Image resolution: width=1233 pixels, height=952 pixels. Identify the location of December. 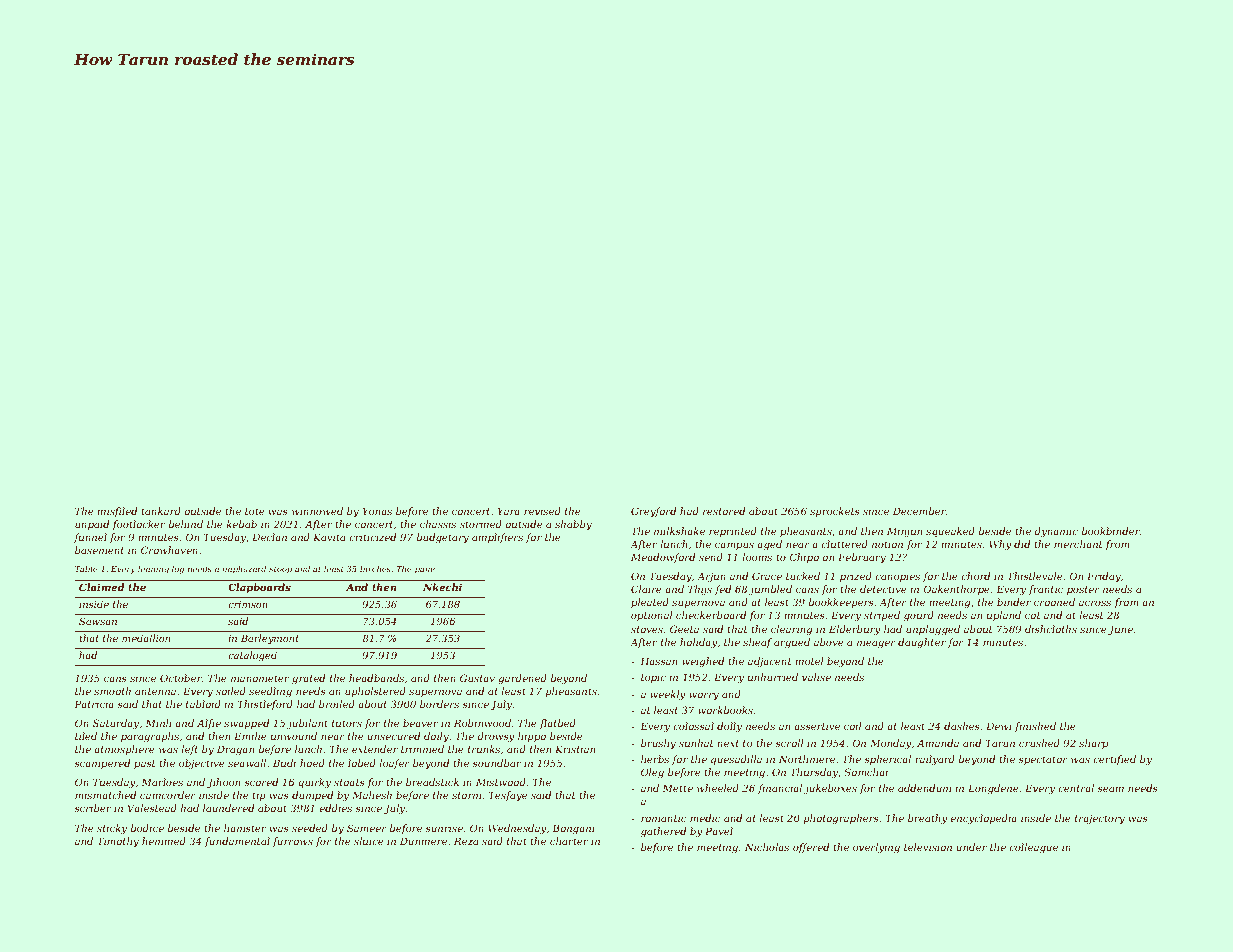
(919, 511).
